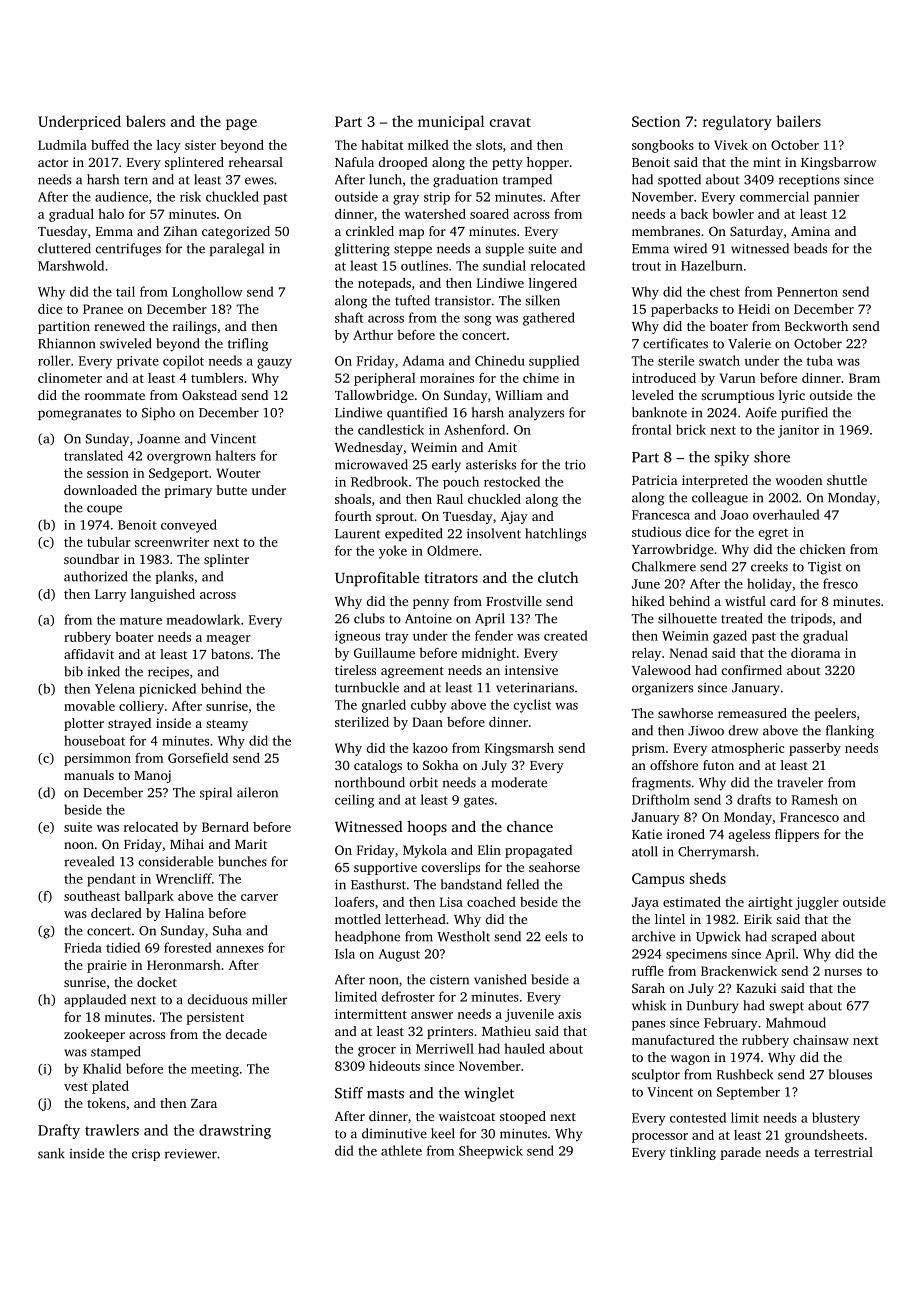 The height and width of the page is (1308, 924). What do you see at coordinates (740, 1153) in the page?
I see `parade` at bounding box center [740, 1153].
